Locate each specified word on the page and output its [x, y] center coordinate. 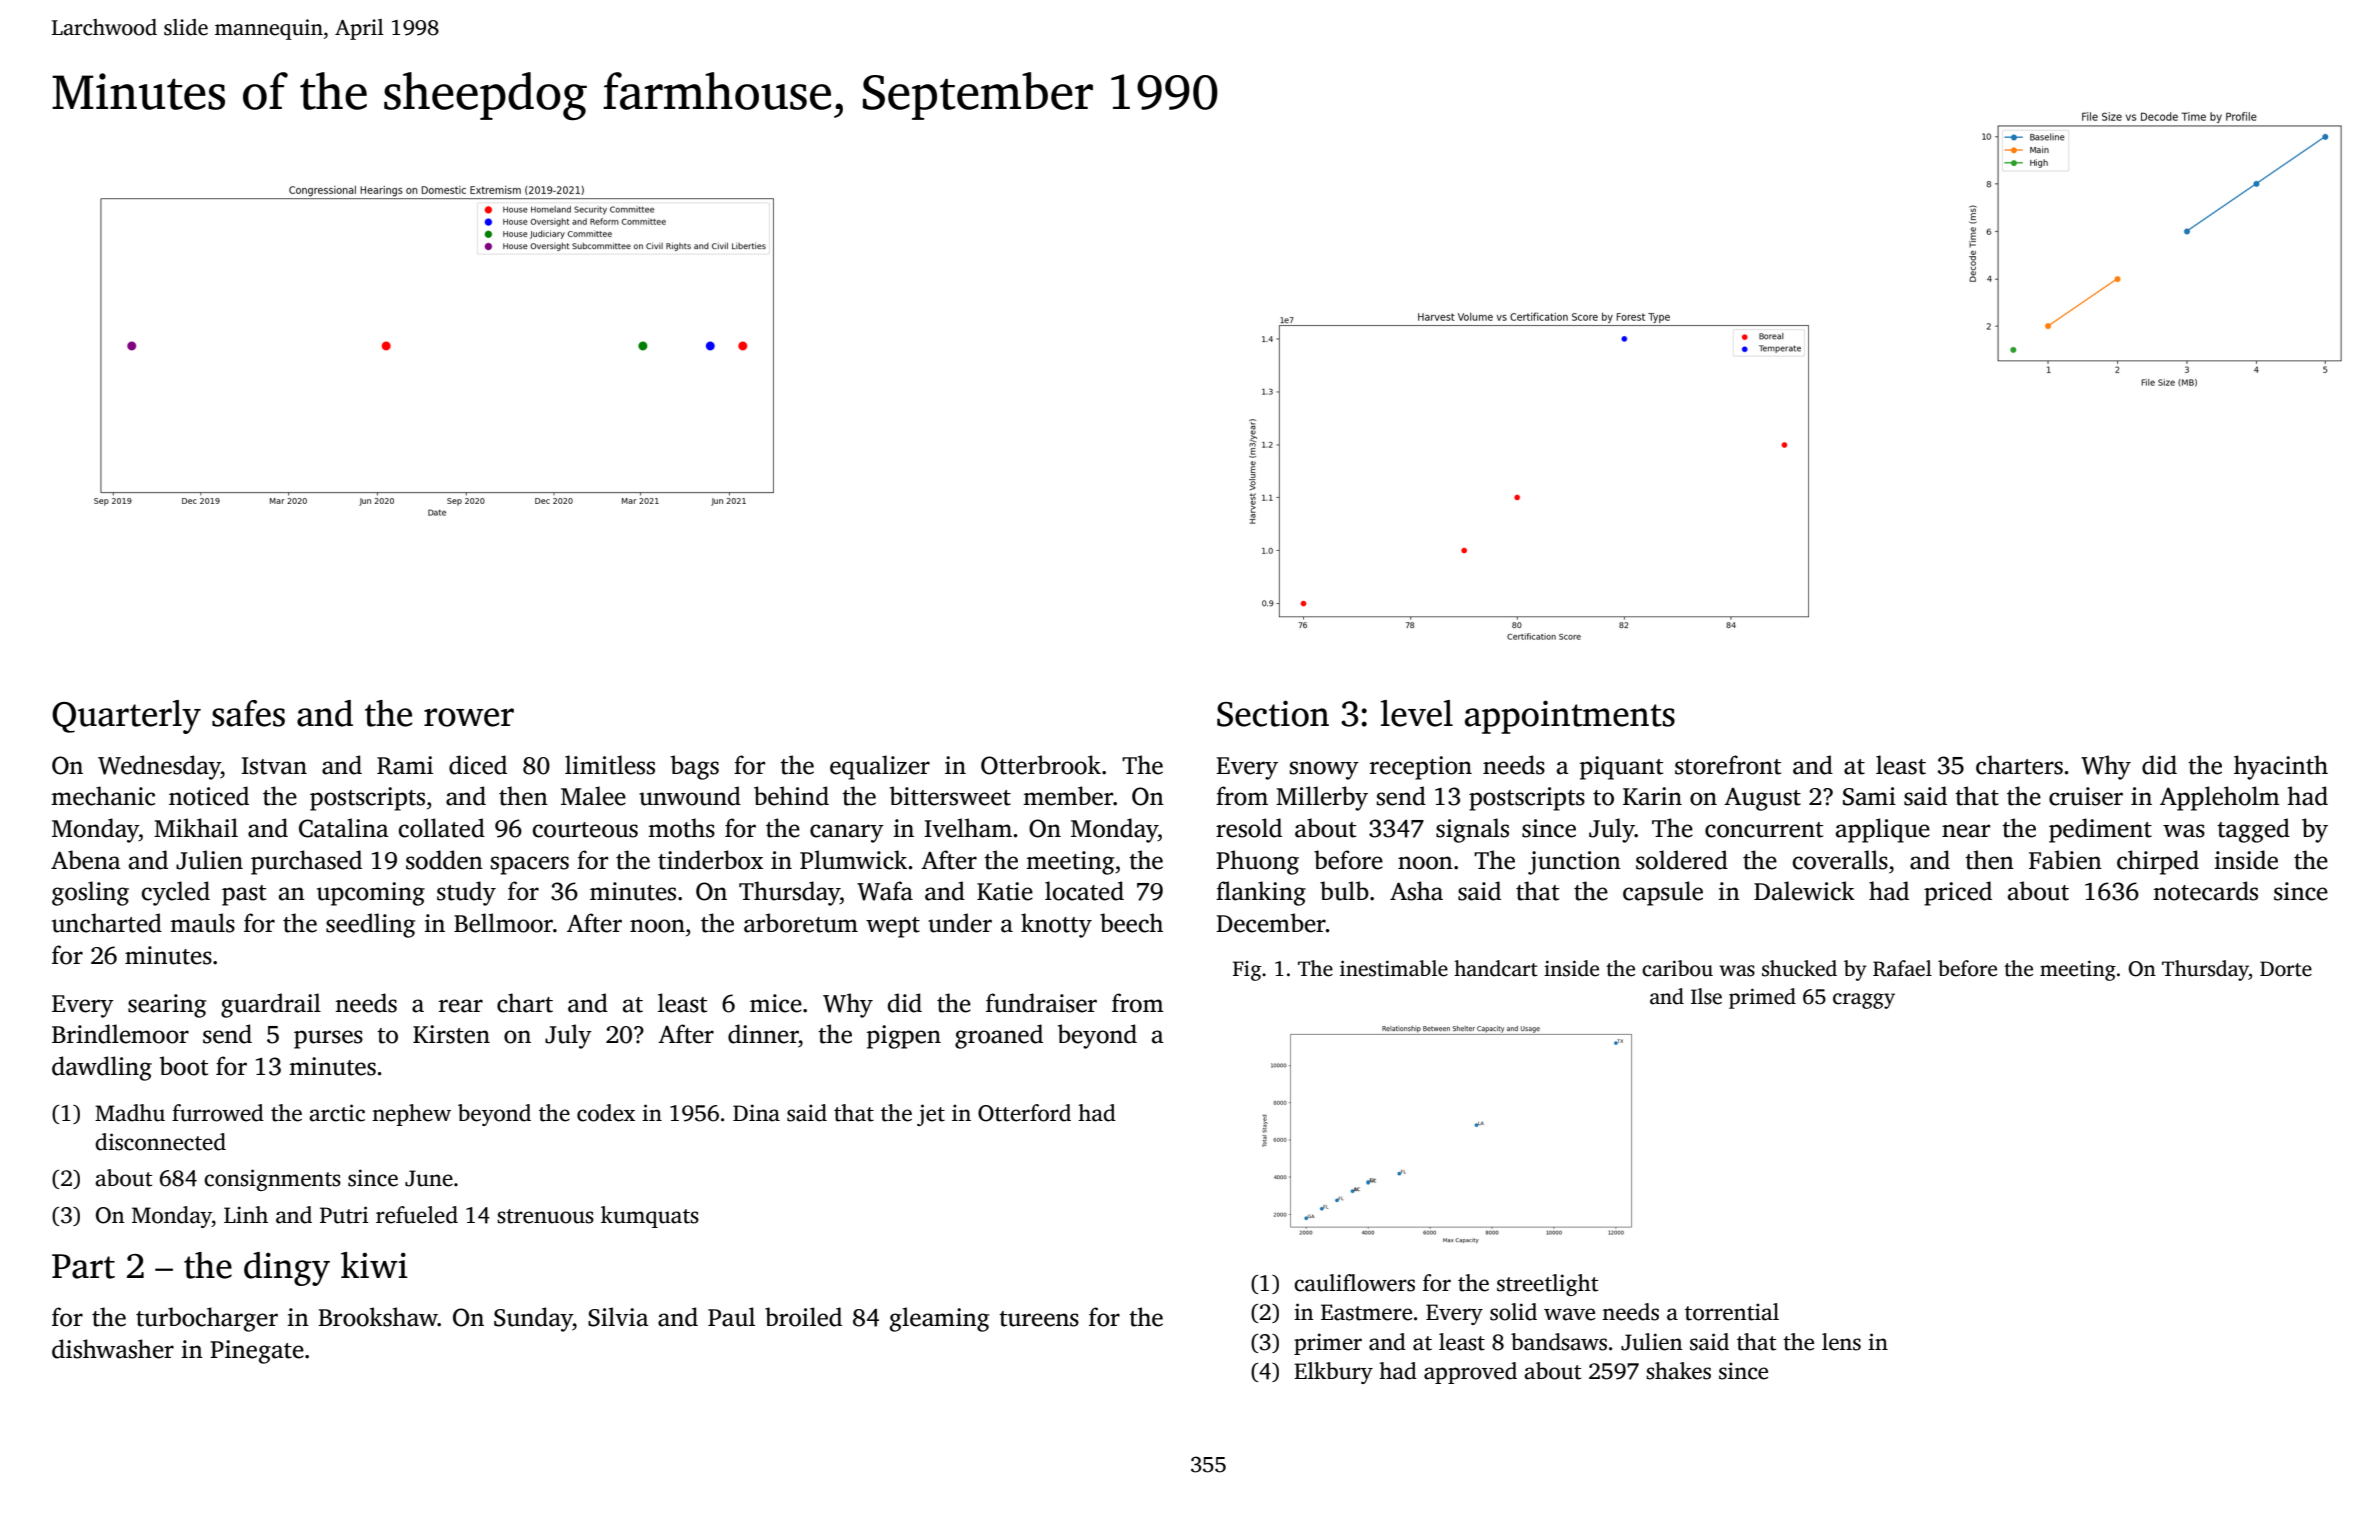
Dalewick [1804, 891]
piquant [1621, 768]
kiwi [374, 1265]
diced [478, 765]
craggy [1864, 1001]
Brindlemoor [120, 1034]
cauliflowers [1354, 1283]
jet [931, 1115]
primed [1762, 998]
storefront [1728, 765]
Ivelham [968, 828]
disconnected [160, 1142]
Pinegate [257, 1352]
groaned [999, 1036]
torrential [1732, 1312]
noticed [209, 796]
